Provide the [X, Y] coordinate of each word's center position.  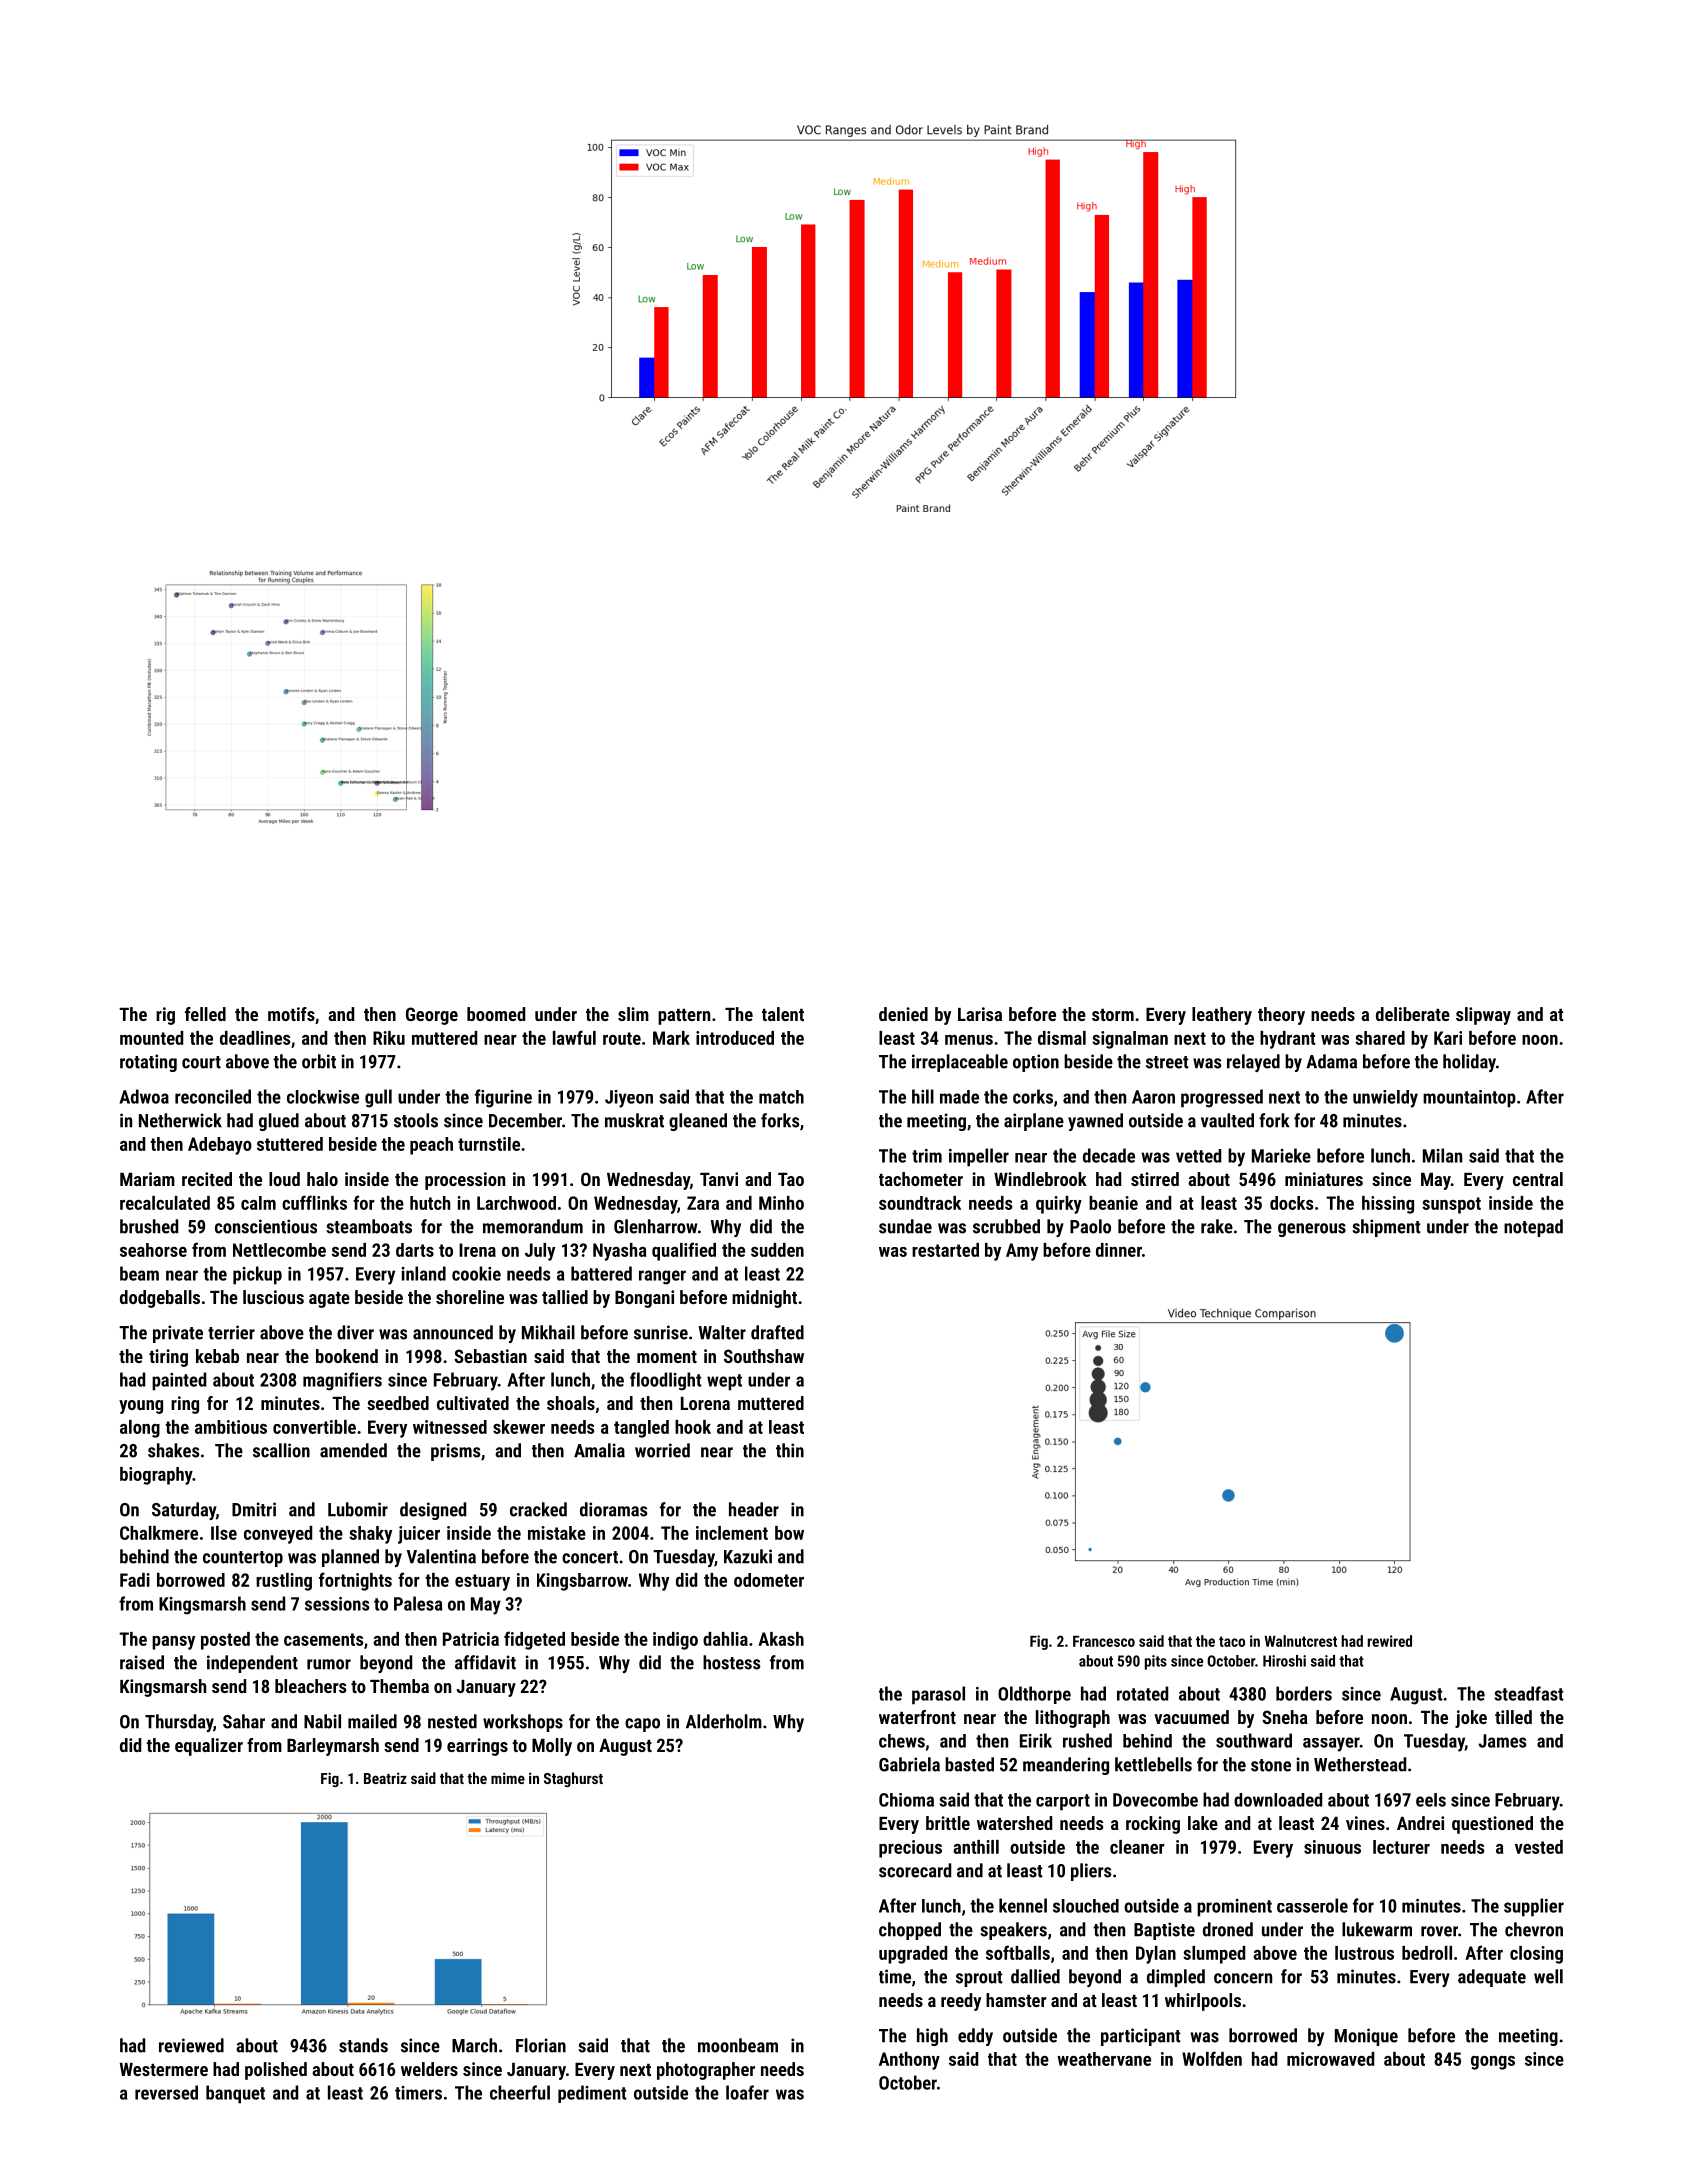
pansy [173, 1643]
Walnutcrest [1300, 1641]
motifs [291, 1014]
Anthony [909, 2061]
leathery [1222, 1016]
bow [789, 1533]
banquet [235, 2094]
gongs [1493, 2063]
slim [633, 1014]
